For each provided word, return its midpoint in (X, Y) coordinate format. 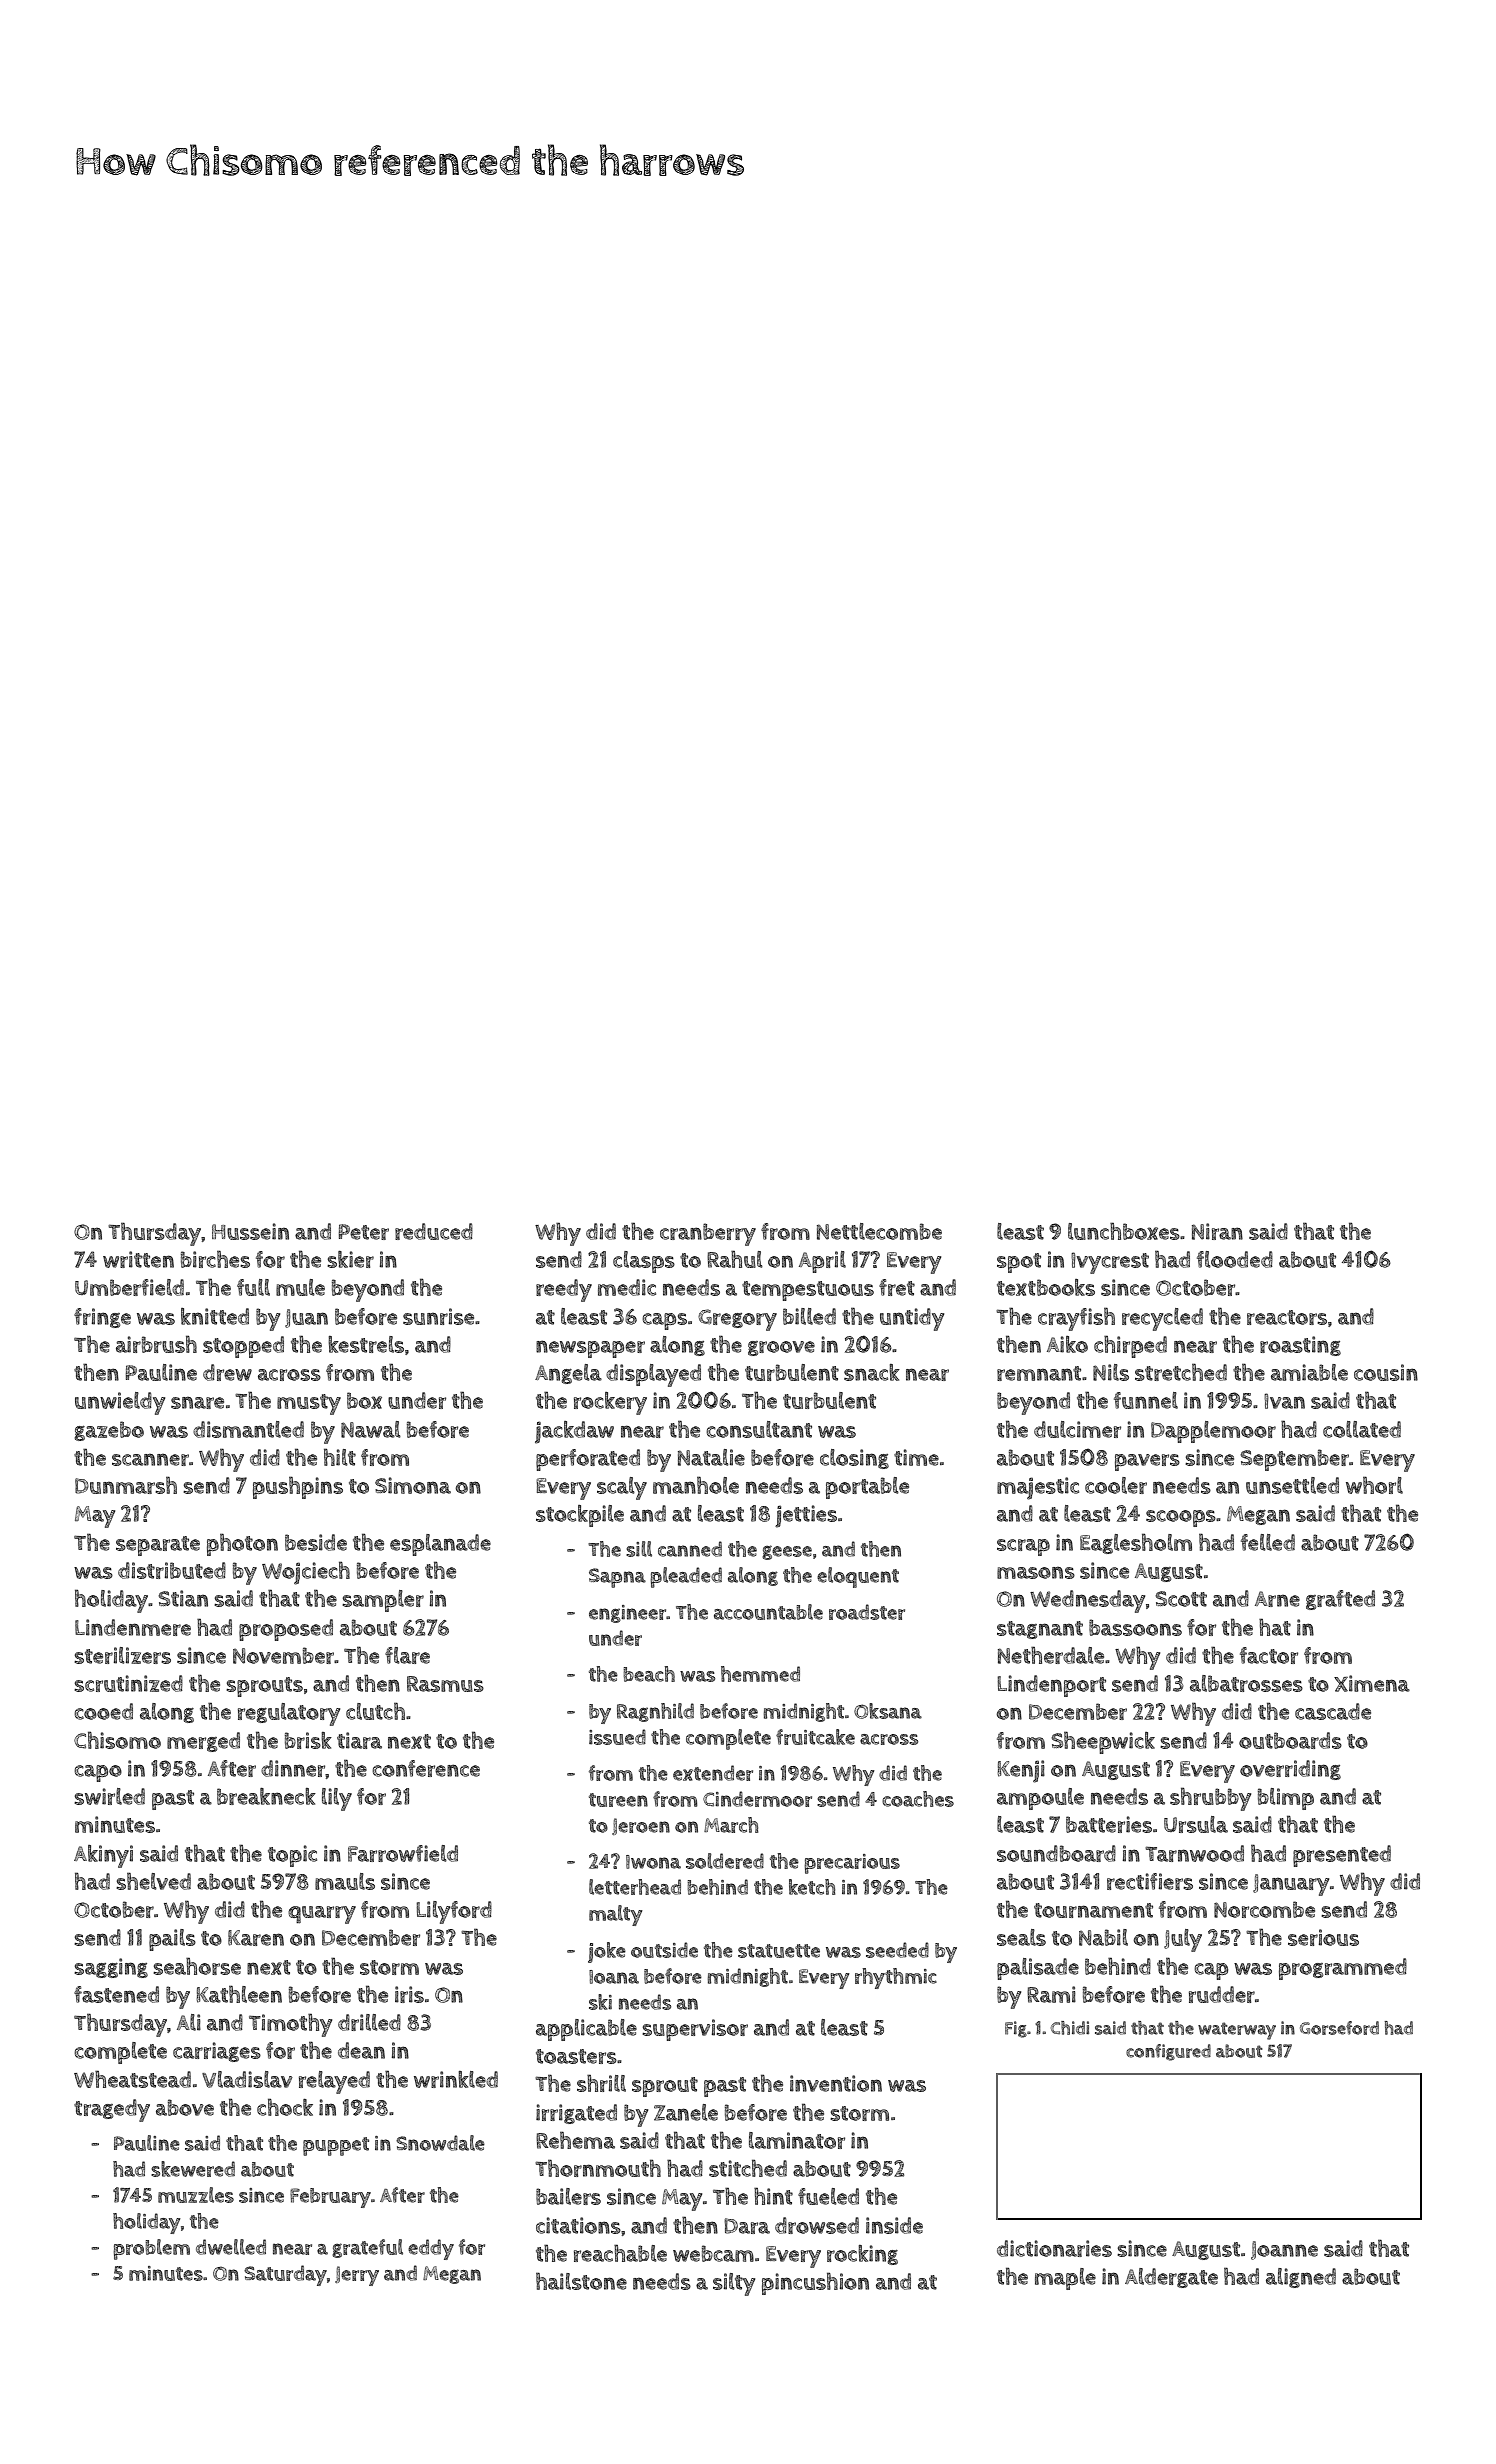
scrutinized (128, 1683)
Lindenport (1051, 1686)
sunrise (438, 1316)
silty (734, 2284)
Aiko (1067, 1344)
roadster (867, 1612)
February (330, 2198)
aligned (1301, 2278)
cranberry (708, 1234)
